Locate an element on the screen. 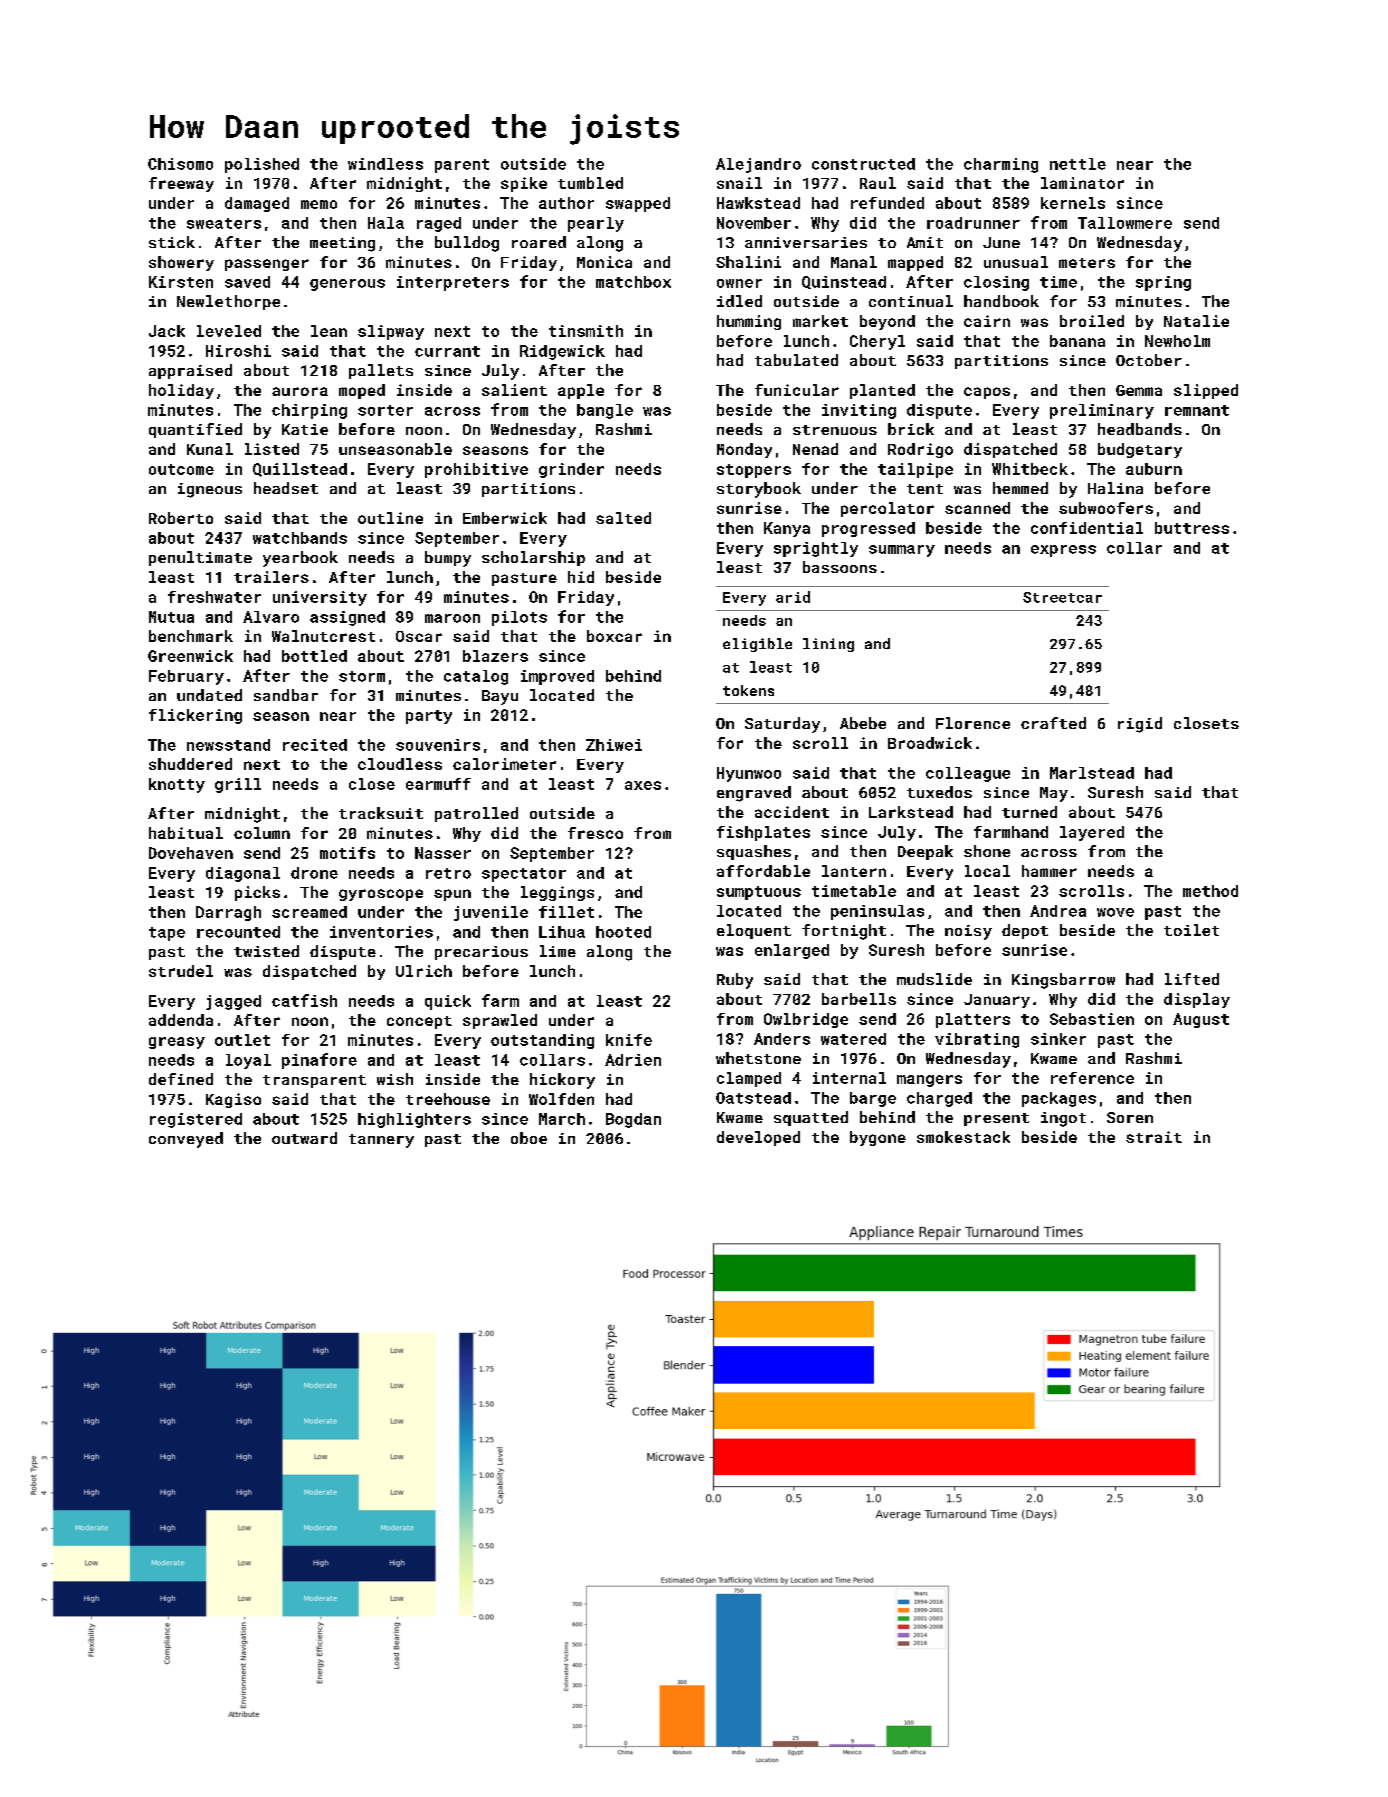 The width and height of the screenshot is (1388, 1797). lantern is located at coordinates (854, 871).
